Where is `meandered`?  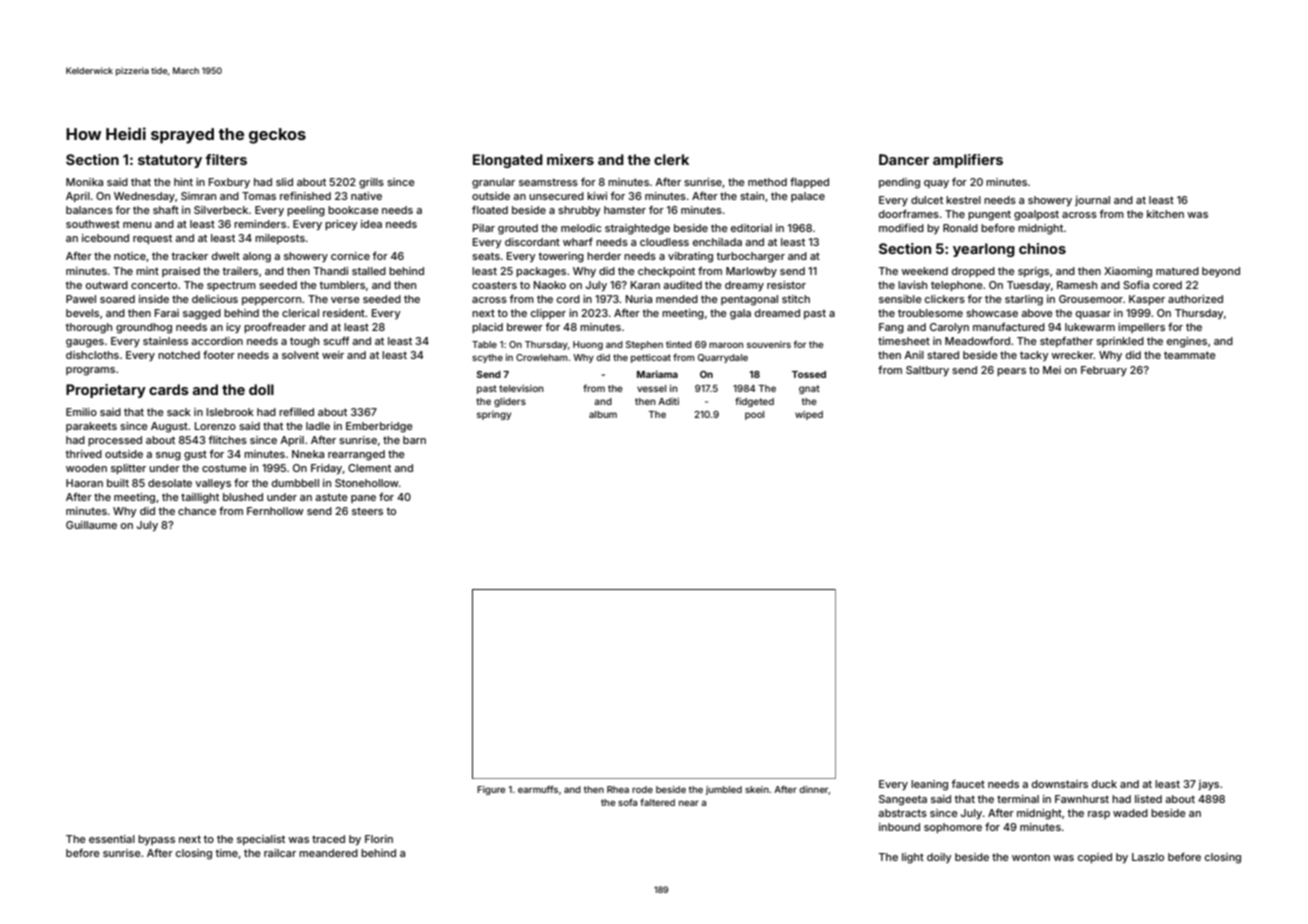 meandered is located at coordinates (328, 853).
